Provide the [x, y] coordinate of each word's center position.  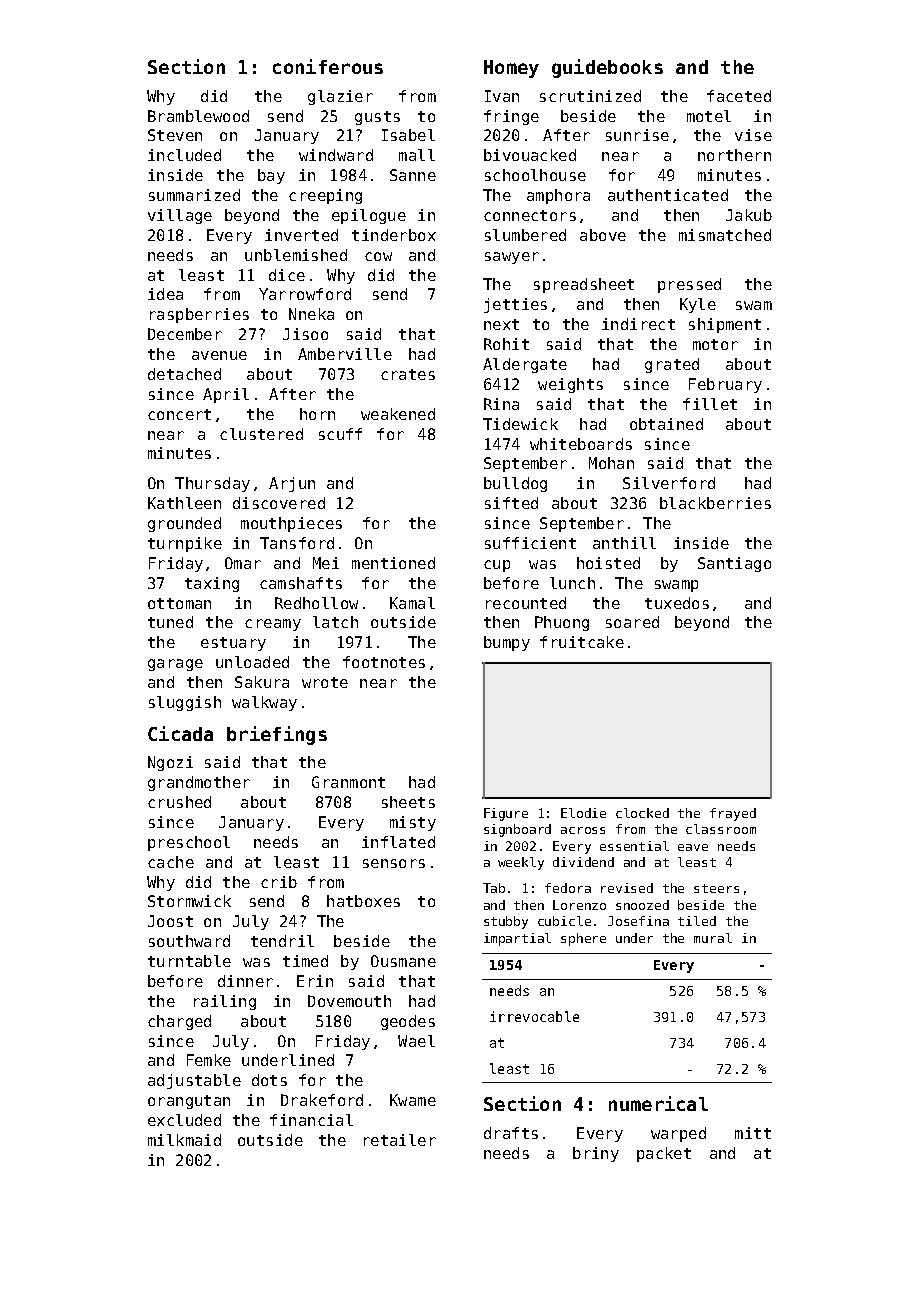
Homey [511, 69]
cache [171, 862]
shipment [725, 325]
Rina [501, 404]
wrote [325, 682]
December [185, 334]
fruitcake [582, 642]
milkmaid [184, 1140]
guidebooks [607, 68]
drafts [511, 1133]
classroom [721, 829]
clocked [642, 813]
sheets [408, 802]
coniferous [328, 66]
